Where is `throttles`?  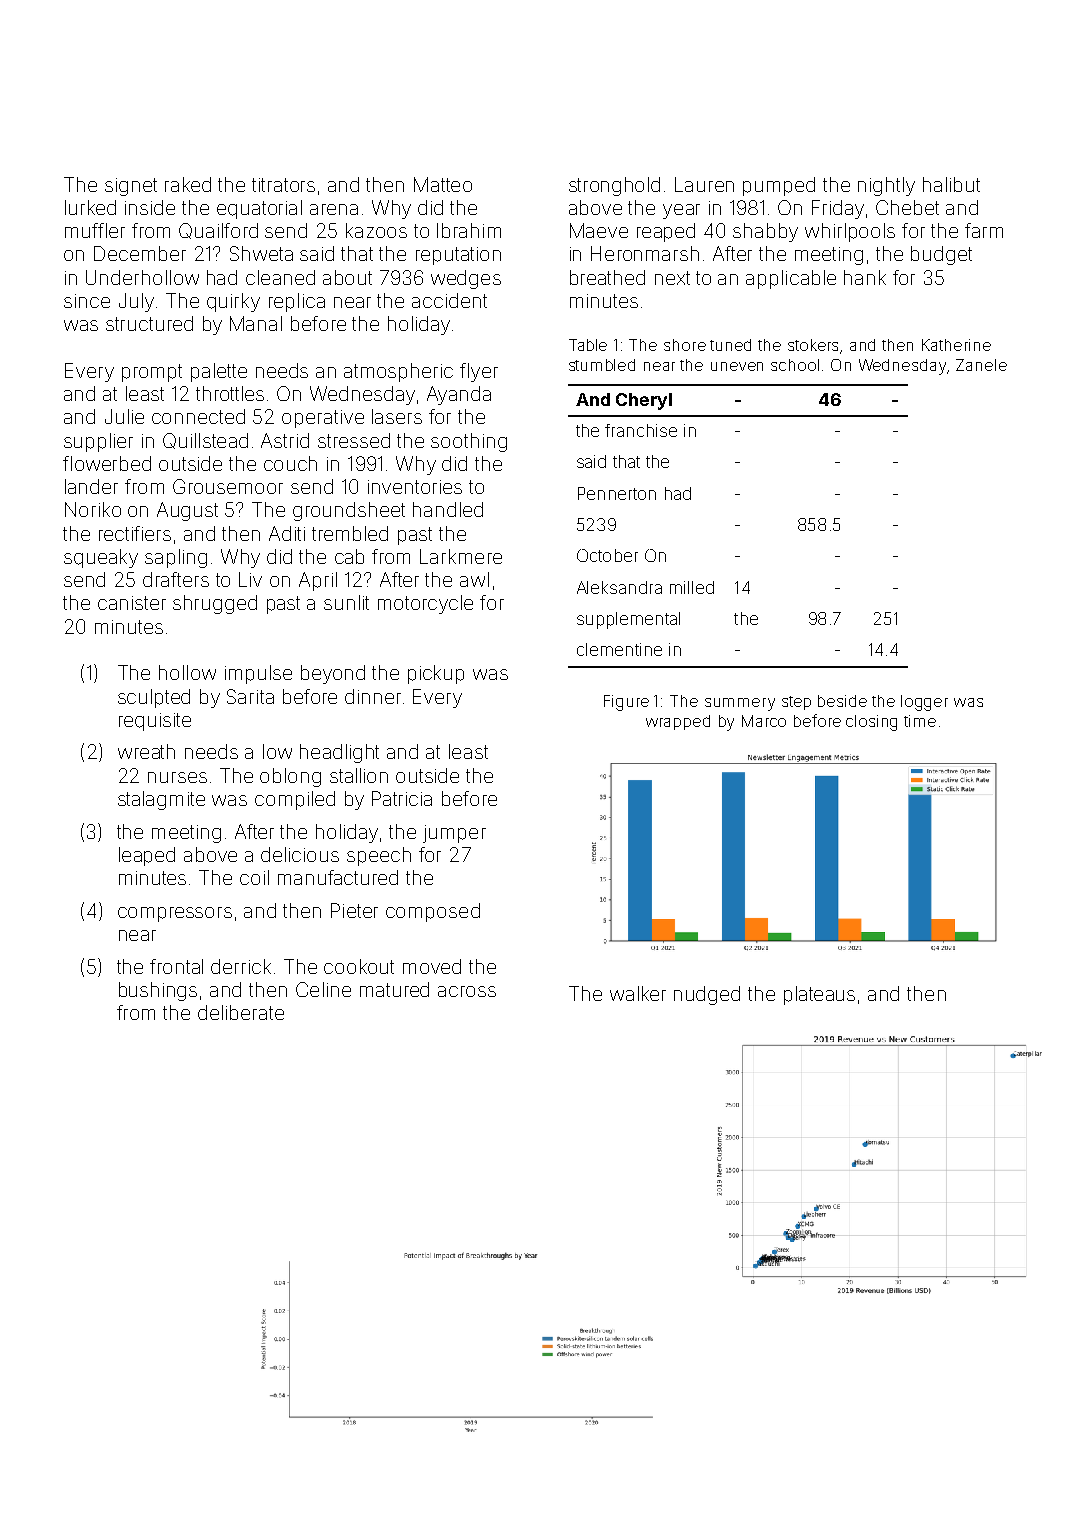 throttles is located at coordinates (230, 393).
